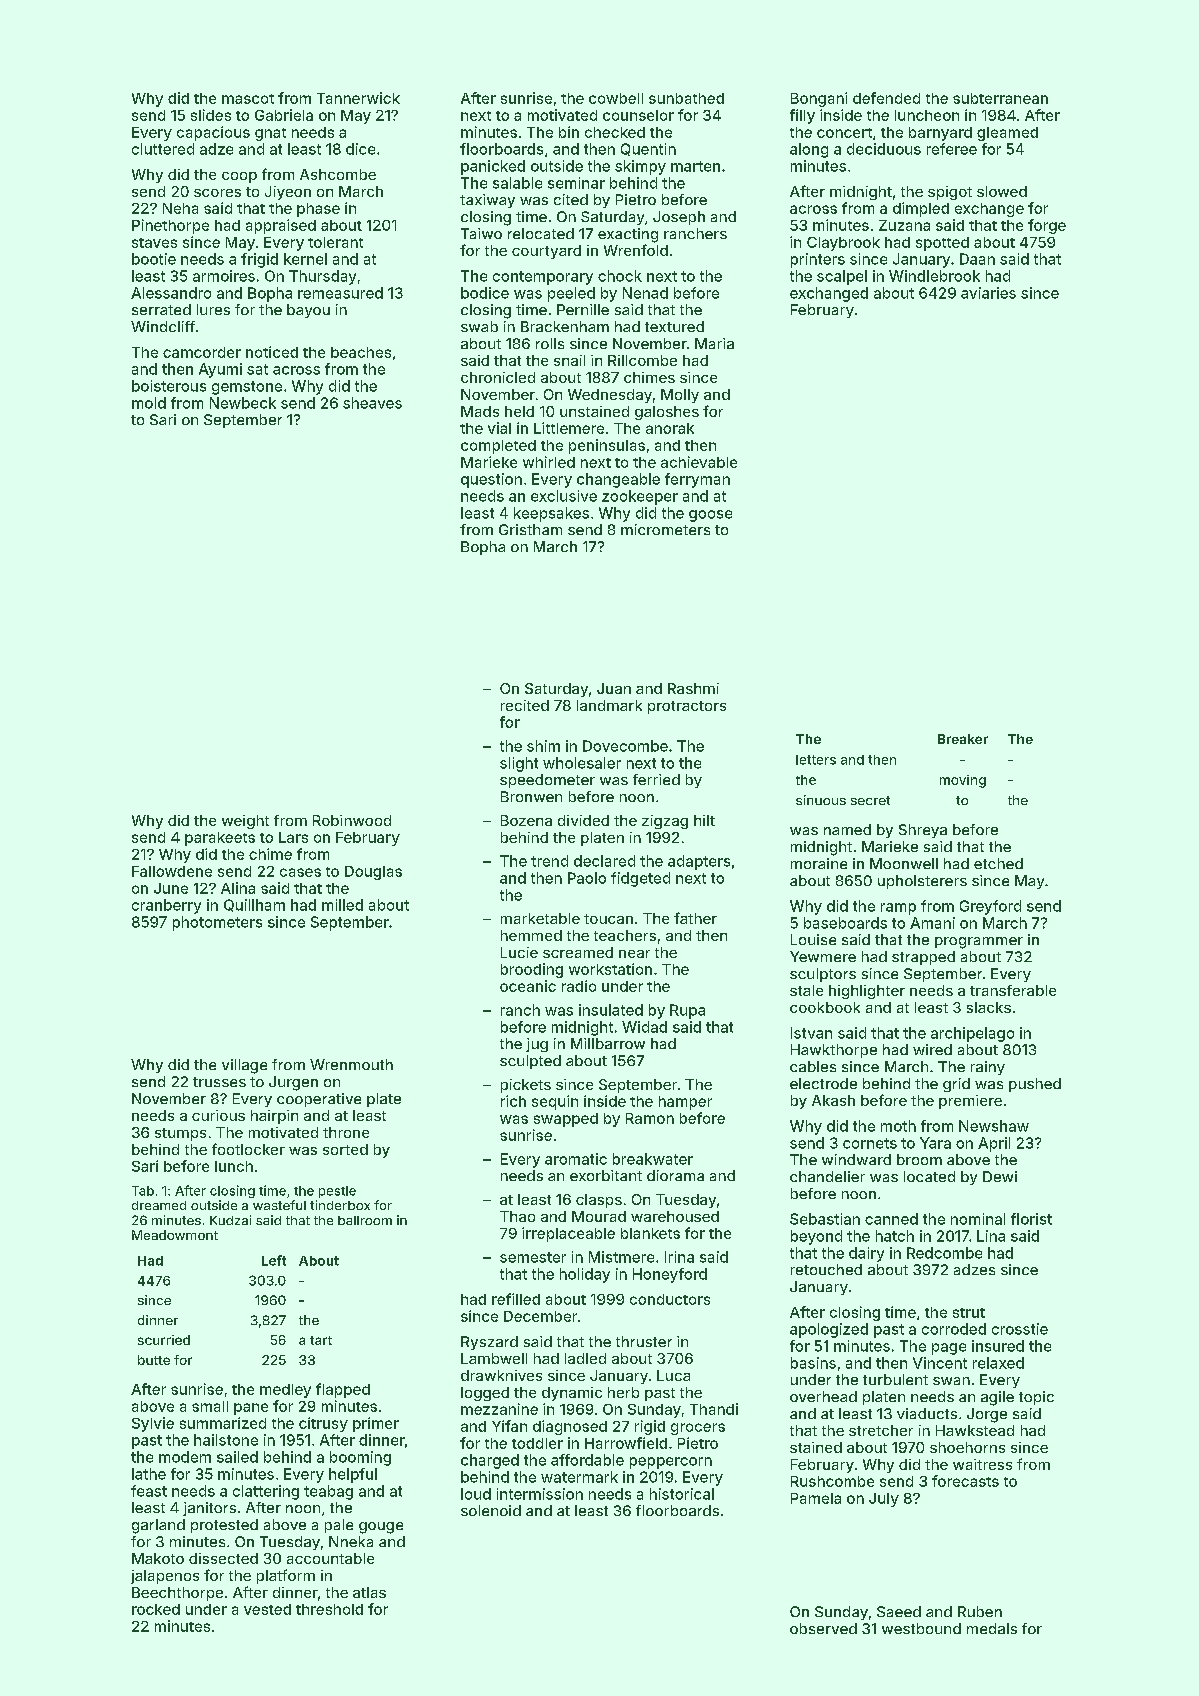 The image size is (1199, 1696). Describe the element at coordinates (842, 277) in the screenshot. I see `scalpel` at that location.
